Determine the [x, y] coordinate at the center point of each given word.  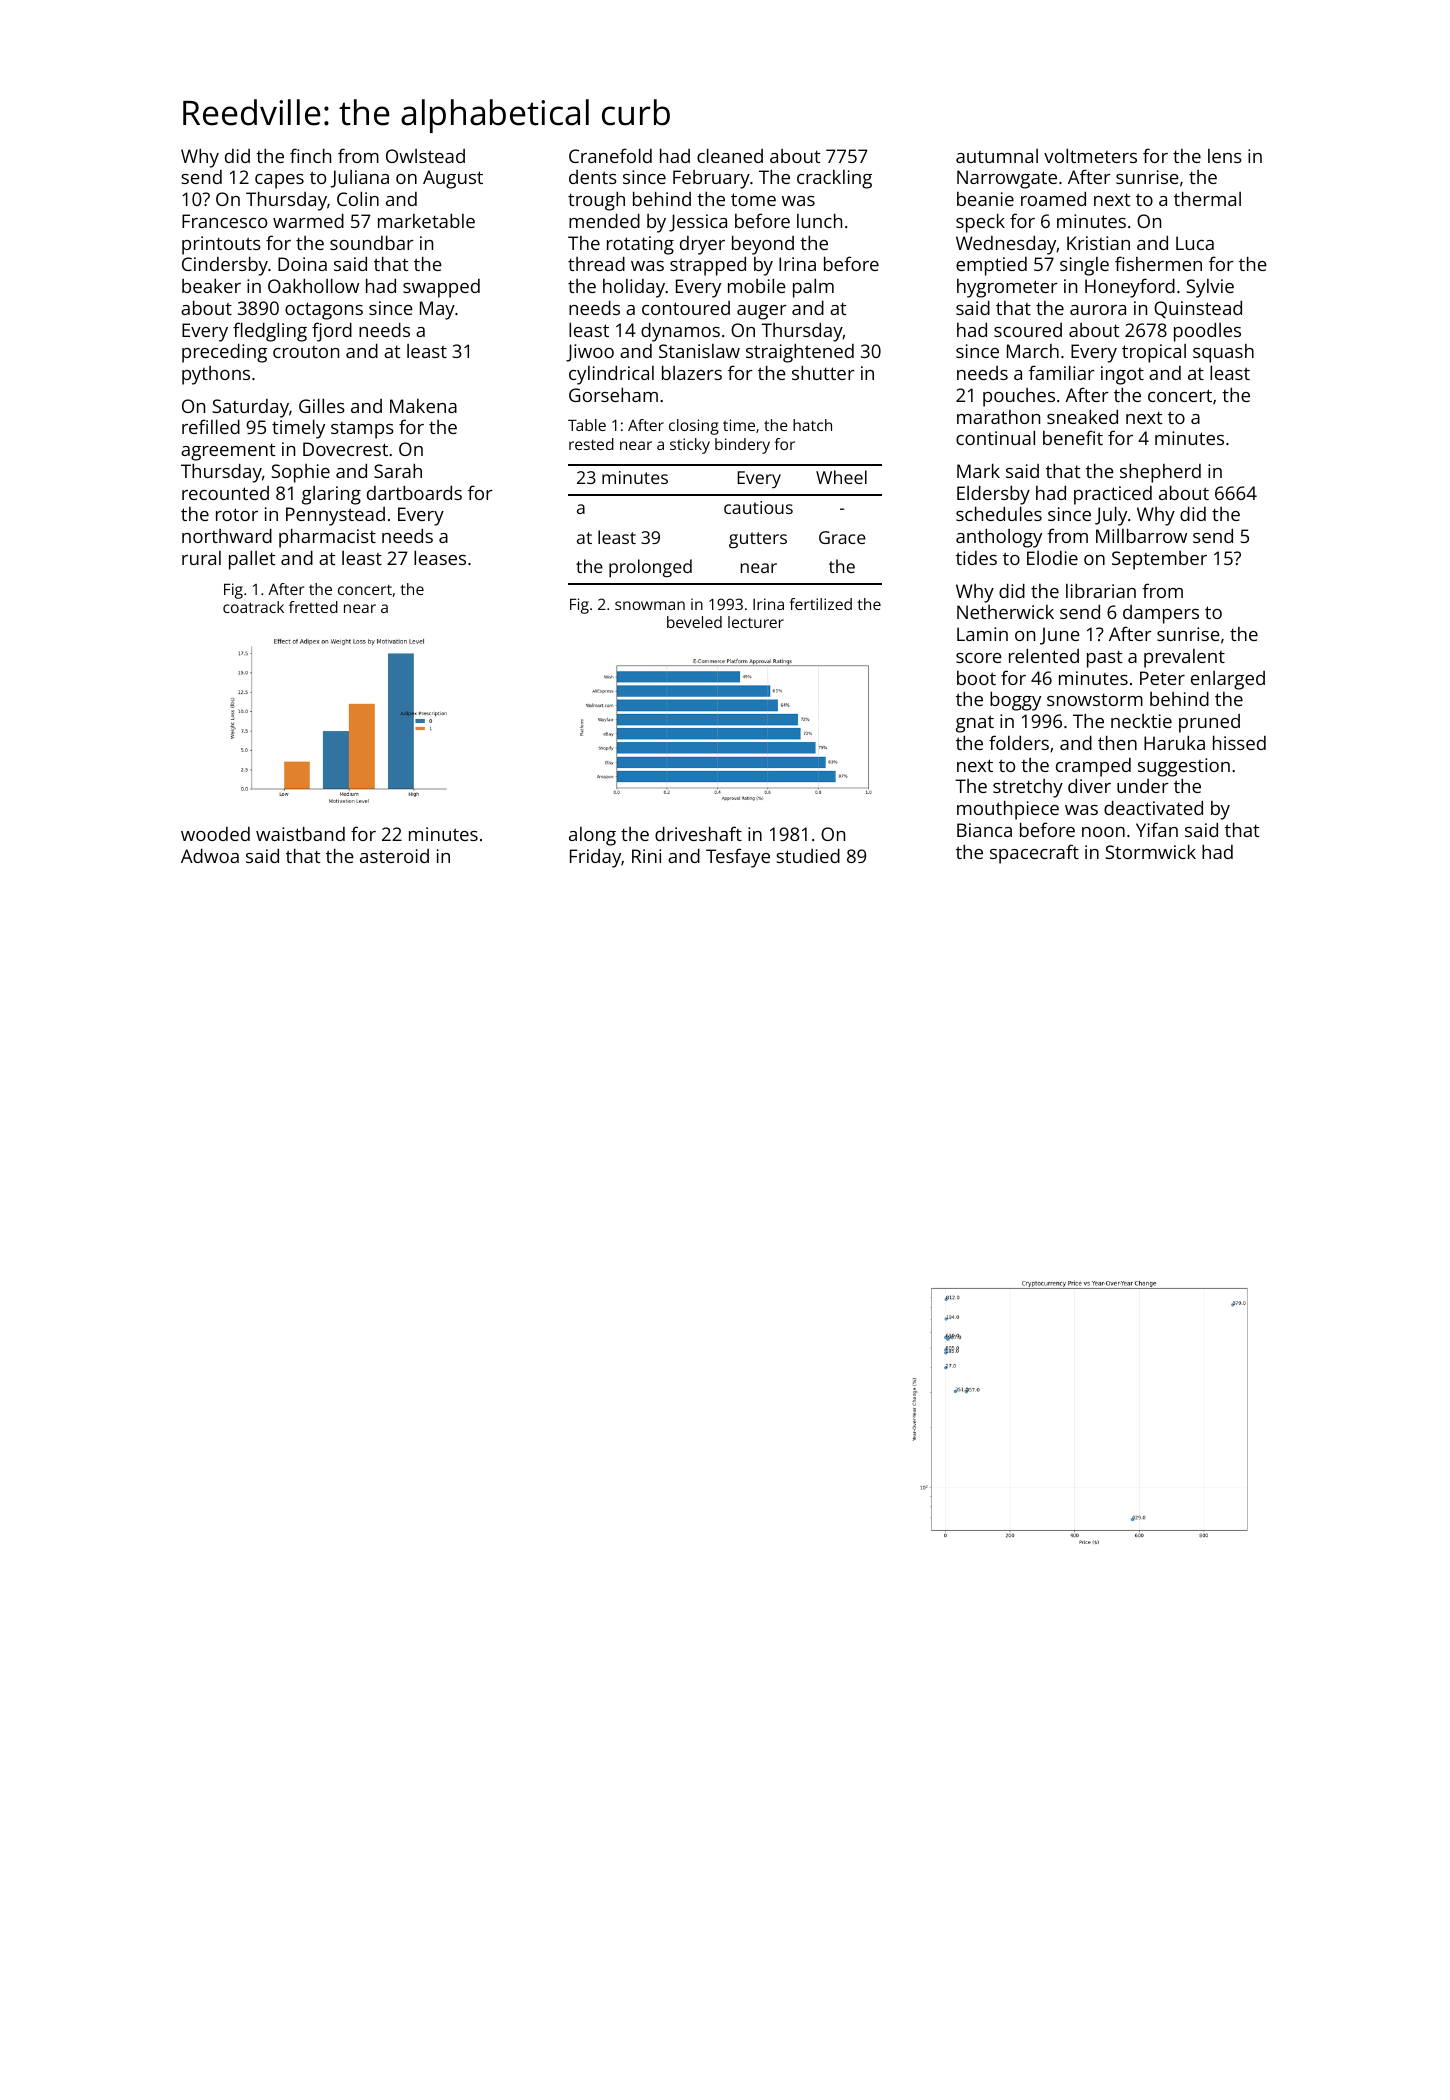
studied [808, 855]
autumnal [997, 156]
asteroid [394, 856]
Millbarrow [1141, 535]
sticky [690, 446]
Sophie [300, 473]
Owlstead [425, 156]
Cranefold [610, 155]
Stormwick [1150, 851]
